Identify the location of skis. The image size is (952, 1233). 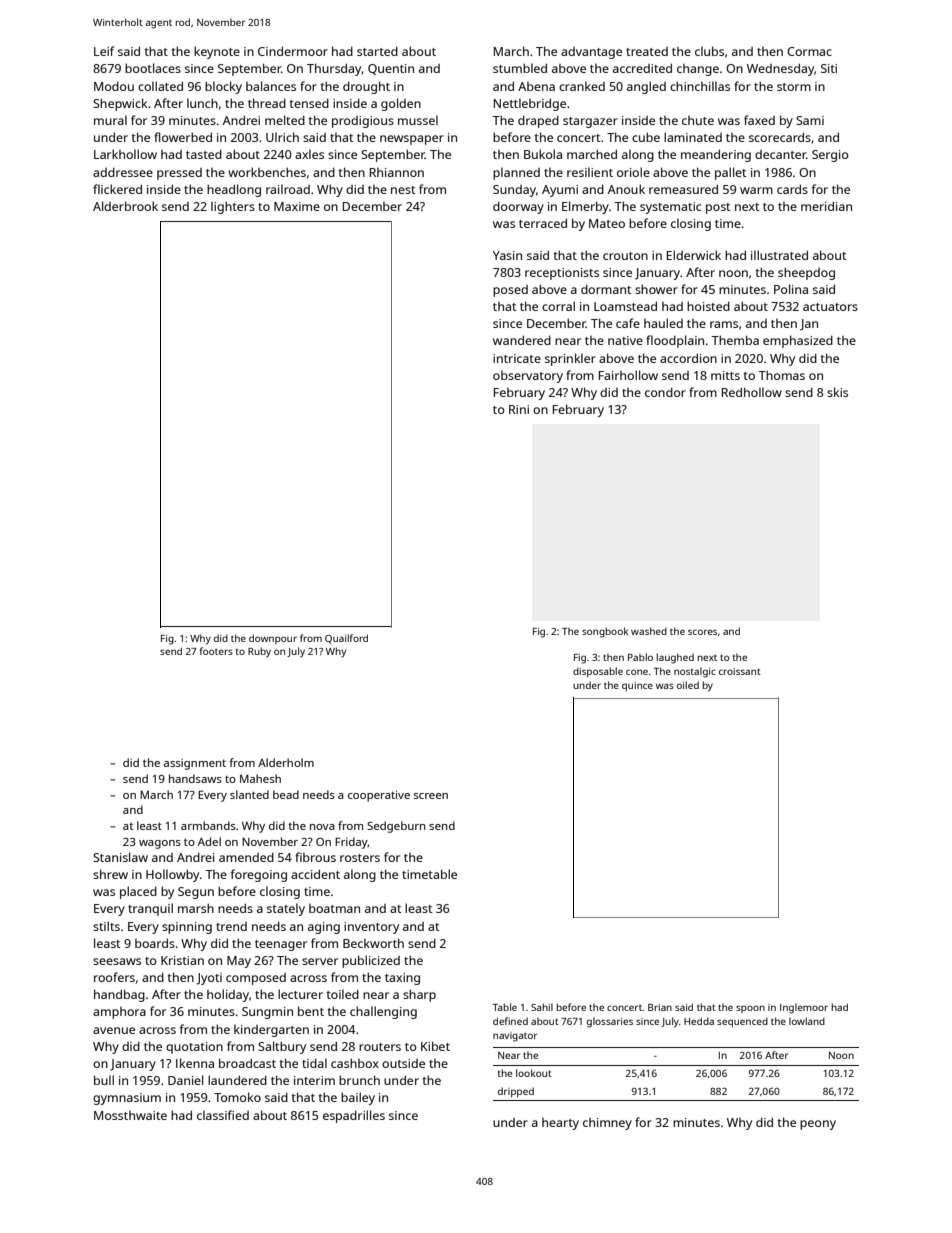
(837, 392).
